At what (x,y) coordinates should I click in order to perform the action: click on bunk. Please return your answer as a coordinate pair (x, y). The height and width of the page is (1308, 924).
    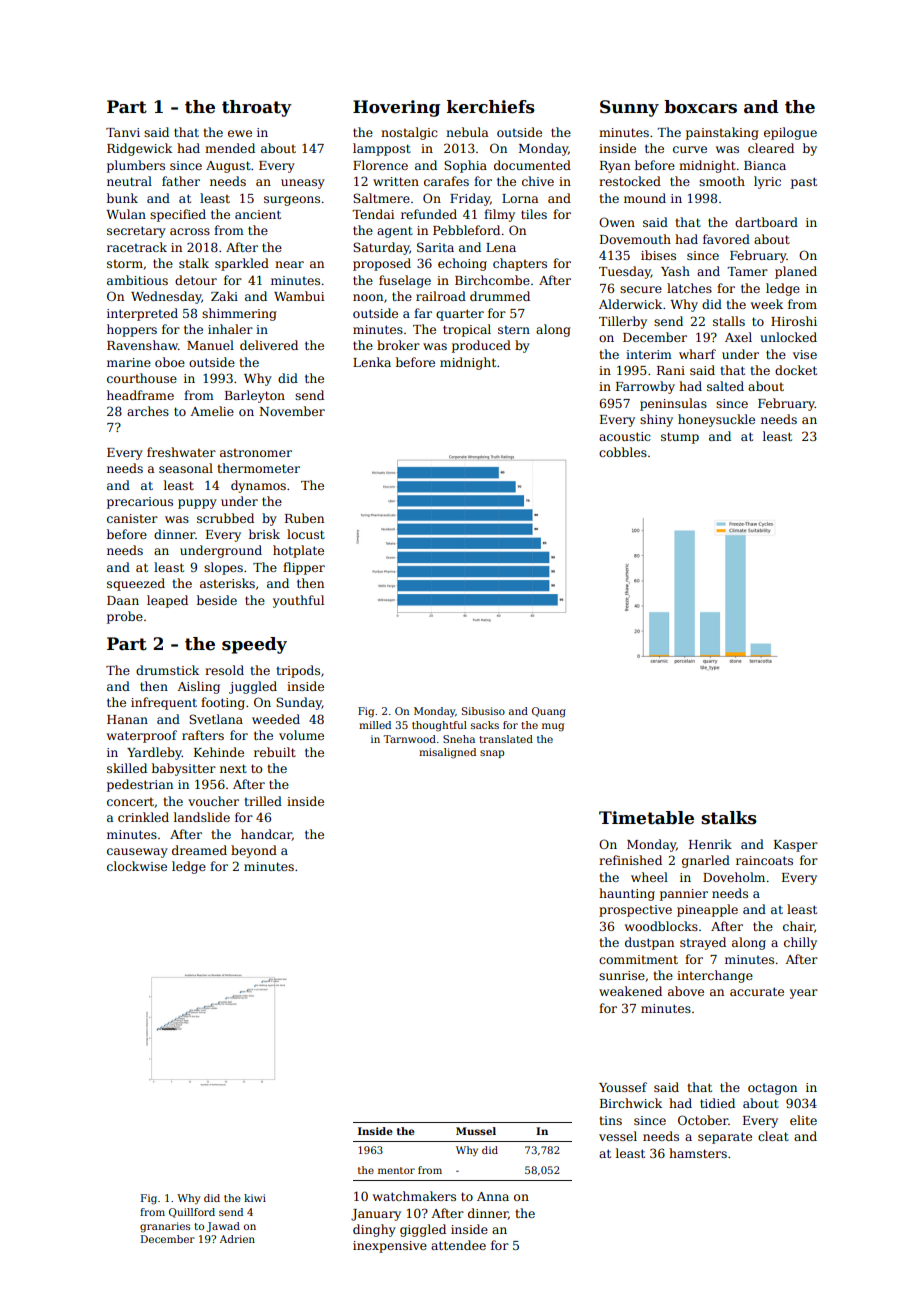
    Looking at the image, I should click on (122, 198).
